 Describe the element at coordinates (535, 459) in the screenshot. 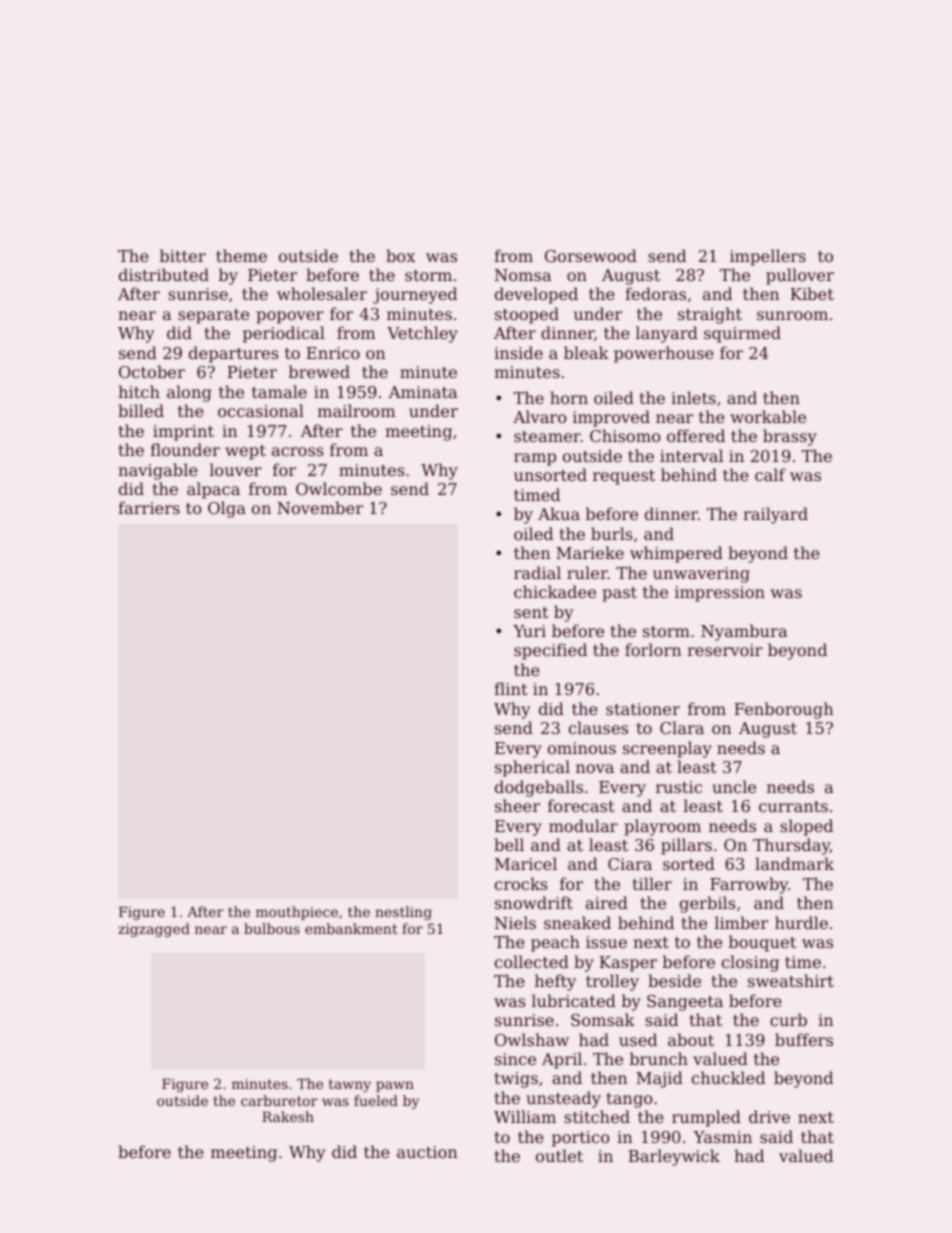

I see `ramp` at that location.
